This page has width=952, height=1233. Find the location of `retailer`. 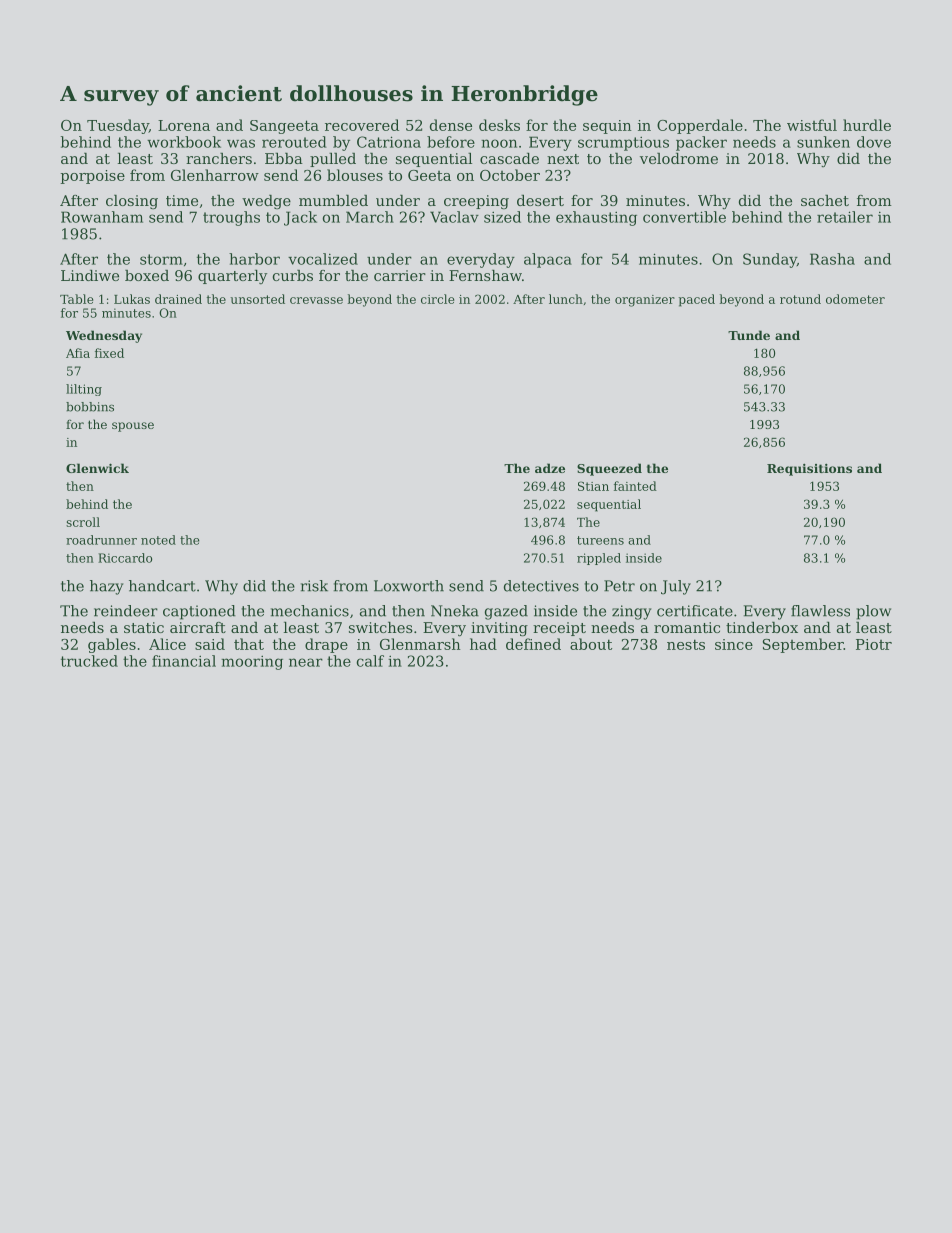

retailer is located at coordinates (845, 217).
